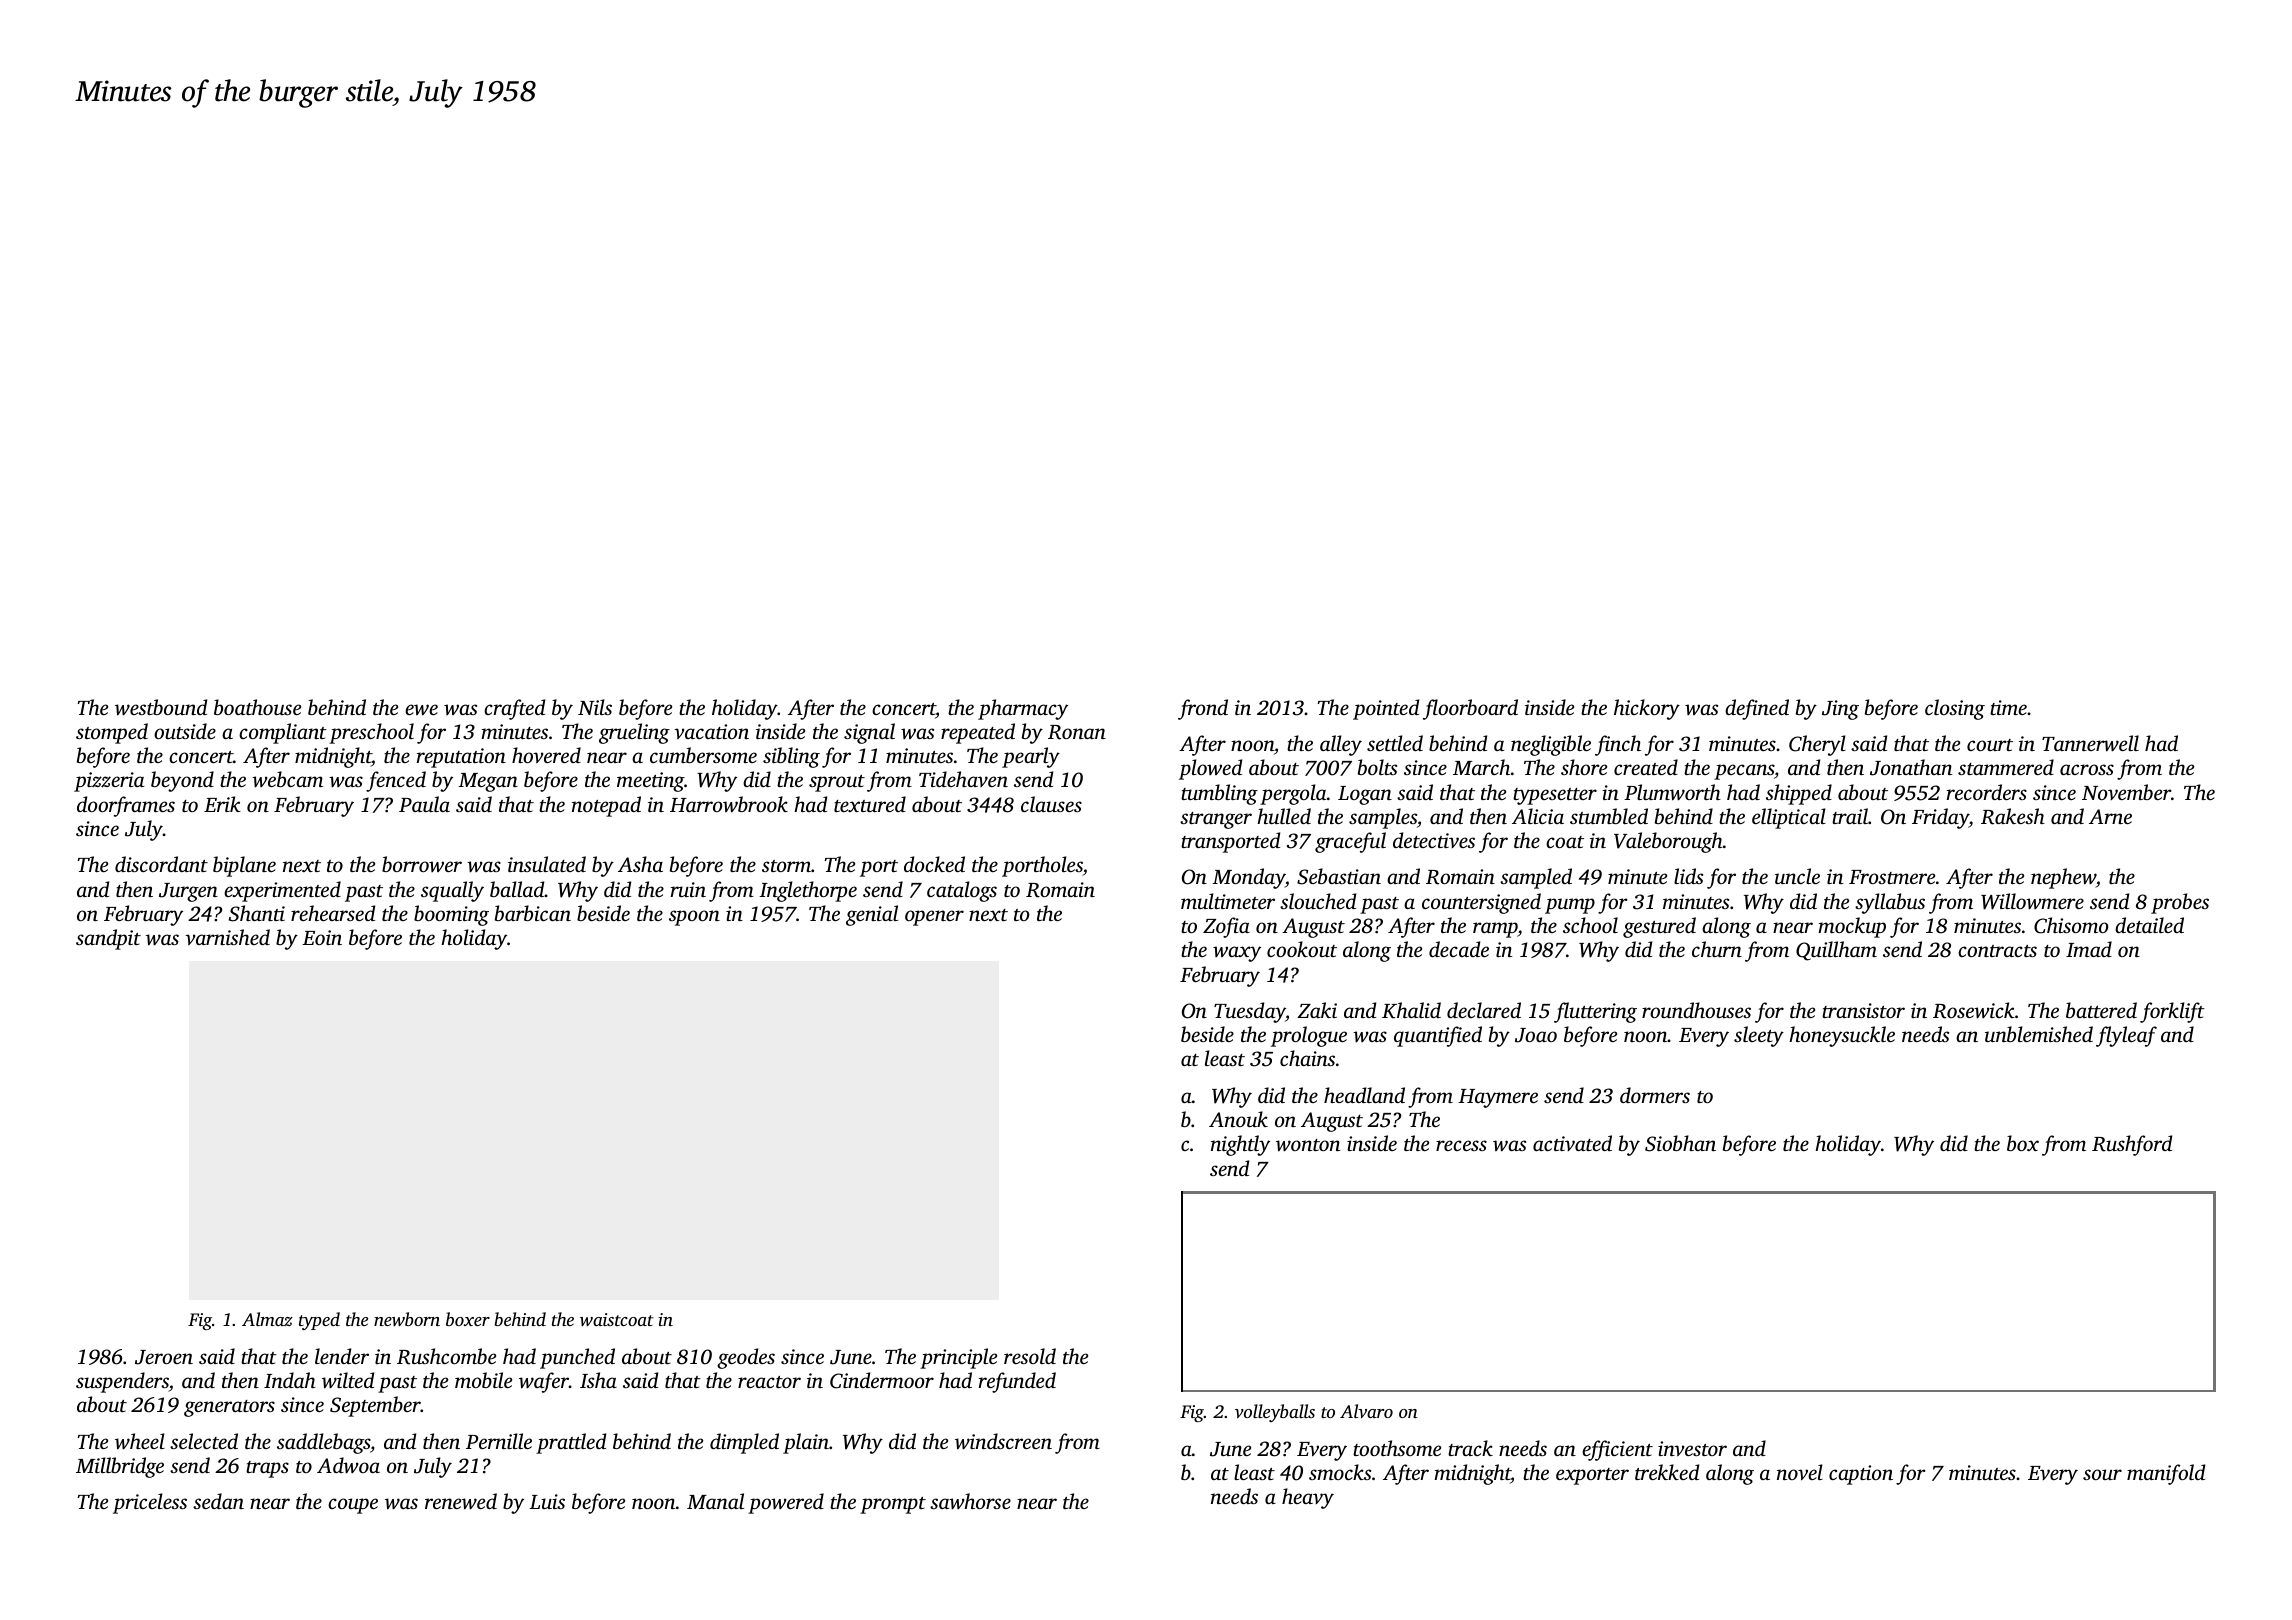 This page has width=2292, height=1620. Describe the element at coordinates (514, 709) in the page. I see `crafted` at that location.
